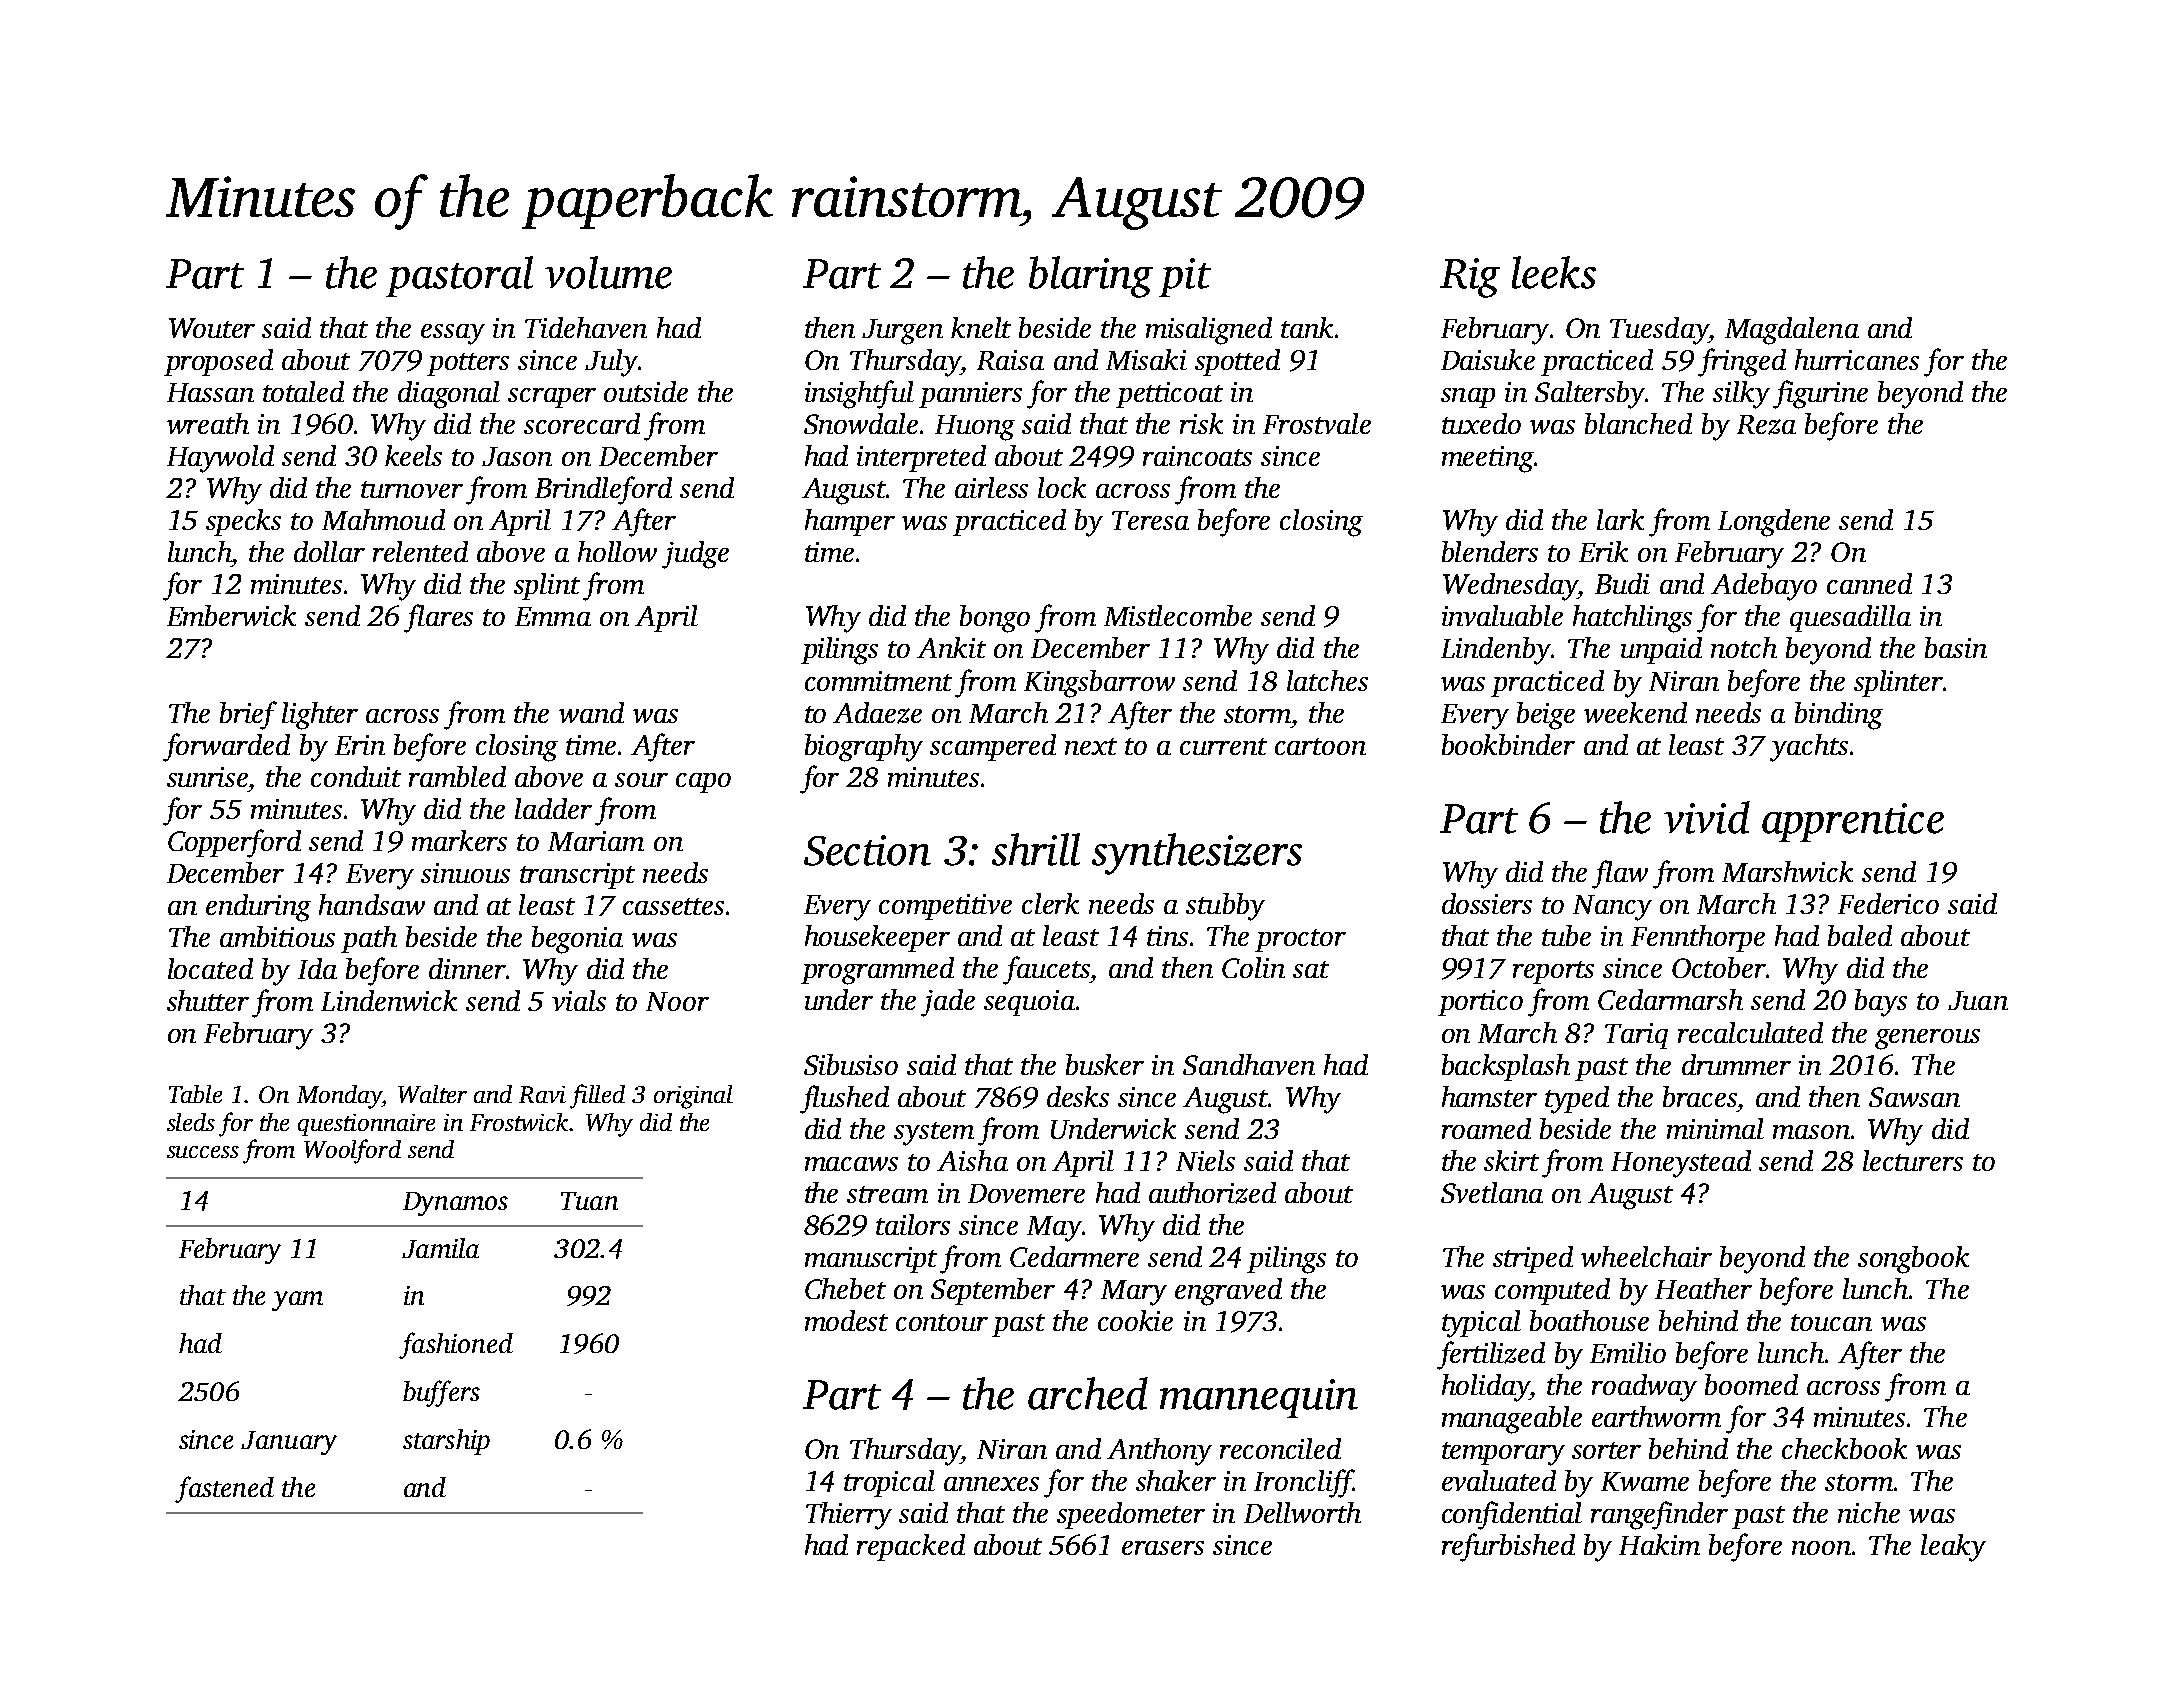  Describe the element at coordinates (1225, 907) in the document. I see `stubby` at that location.
